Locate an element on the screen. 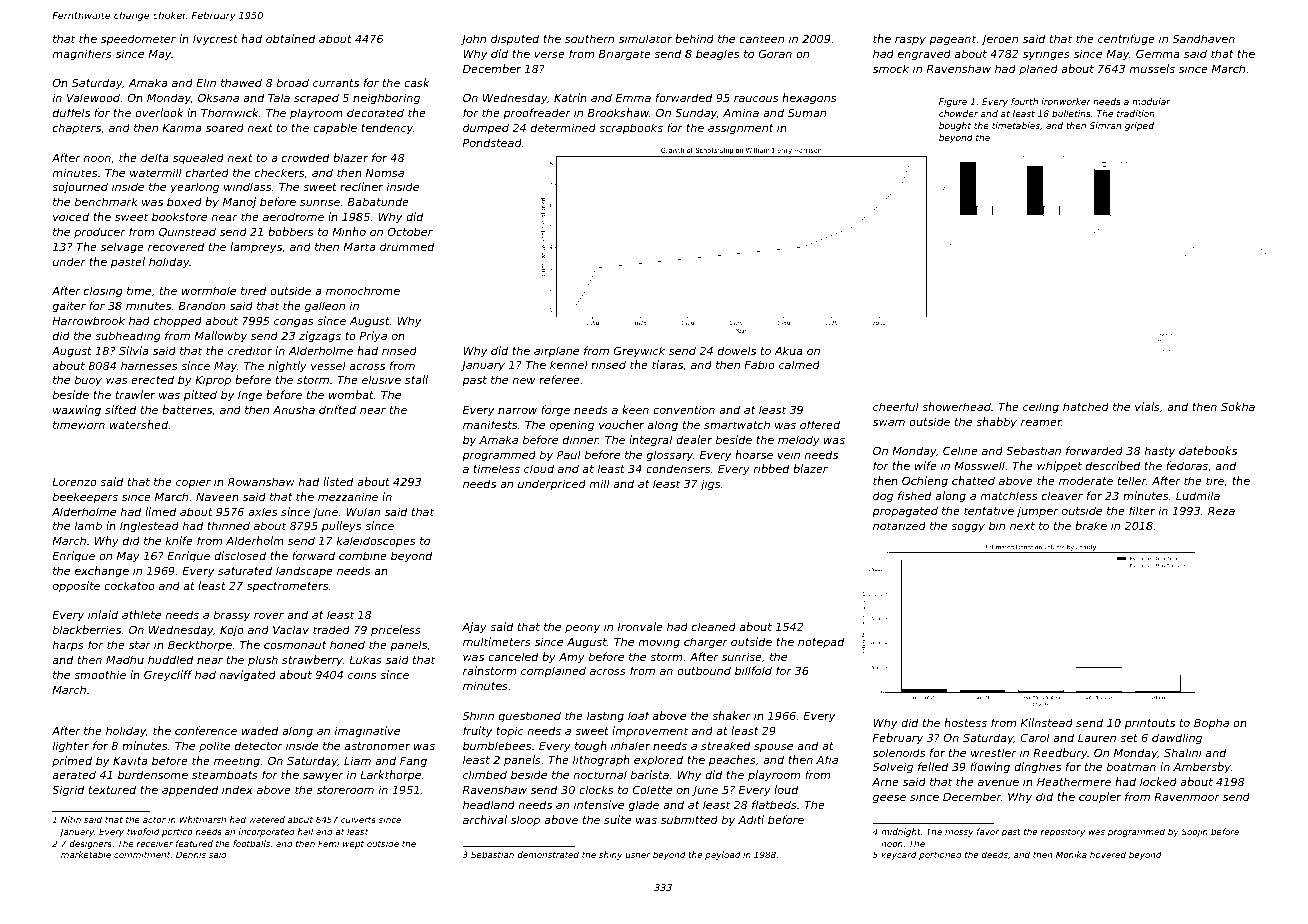 This screenshot has width=1308, height=924. hasty is located at coordinates (1160, 452).
